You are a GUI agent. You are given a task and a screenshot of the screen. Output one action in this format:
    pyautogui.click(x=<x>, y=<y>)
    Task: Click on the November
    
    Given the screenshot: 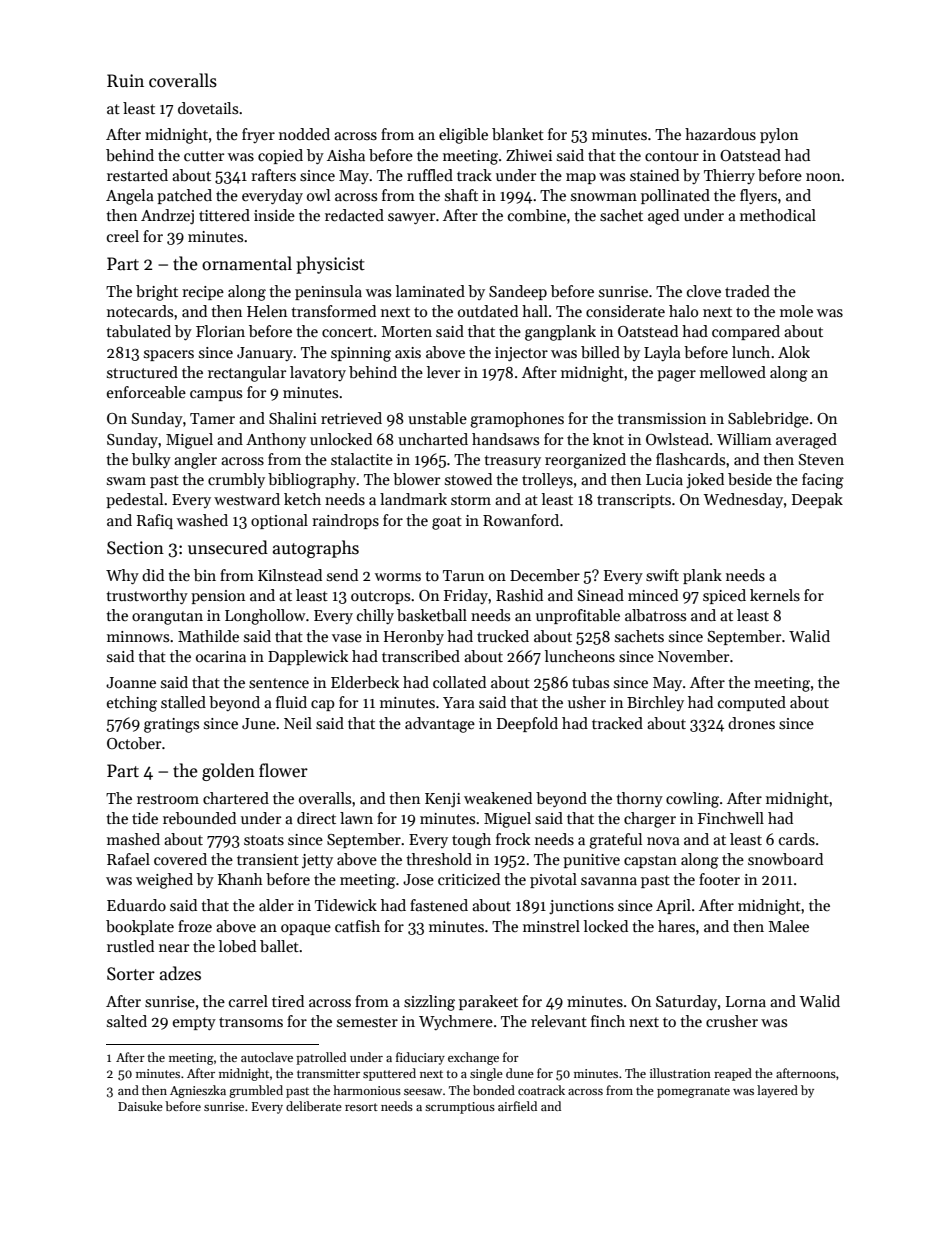 What is the action you would take?
    pyautogui.click(x=693, y=656)
